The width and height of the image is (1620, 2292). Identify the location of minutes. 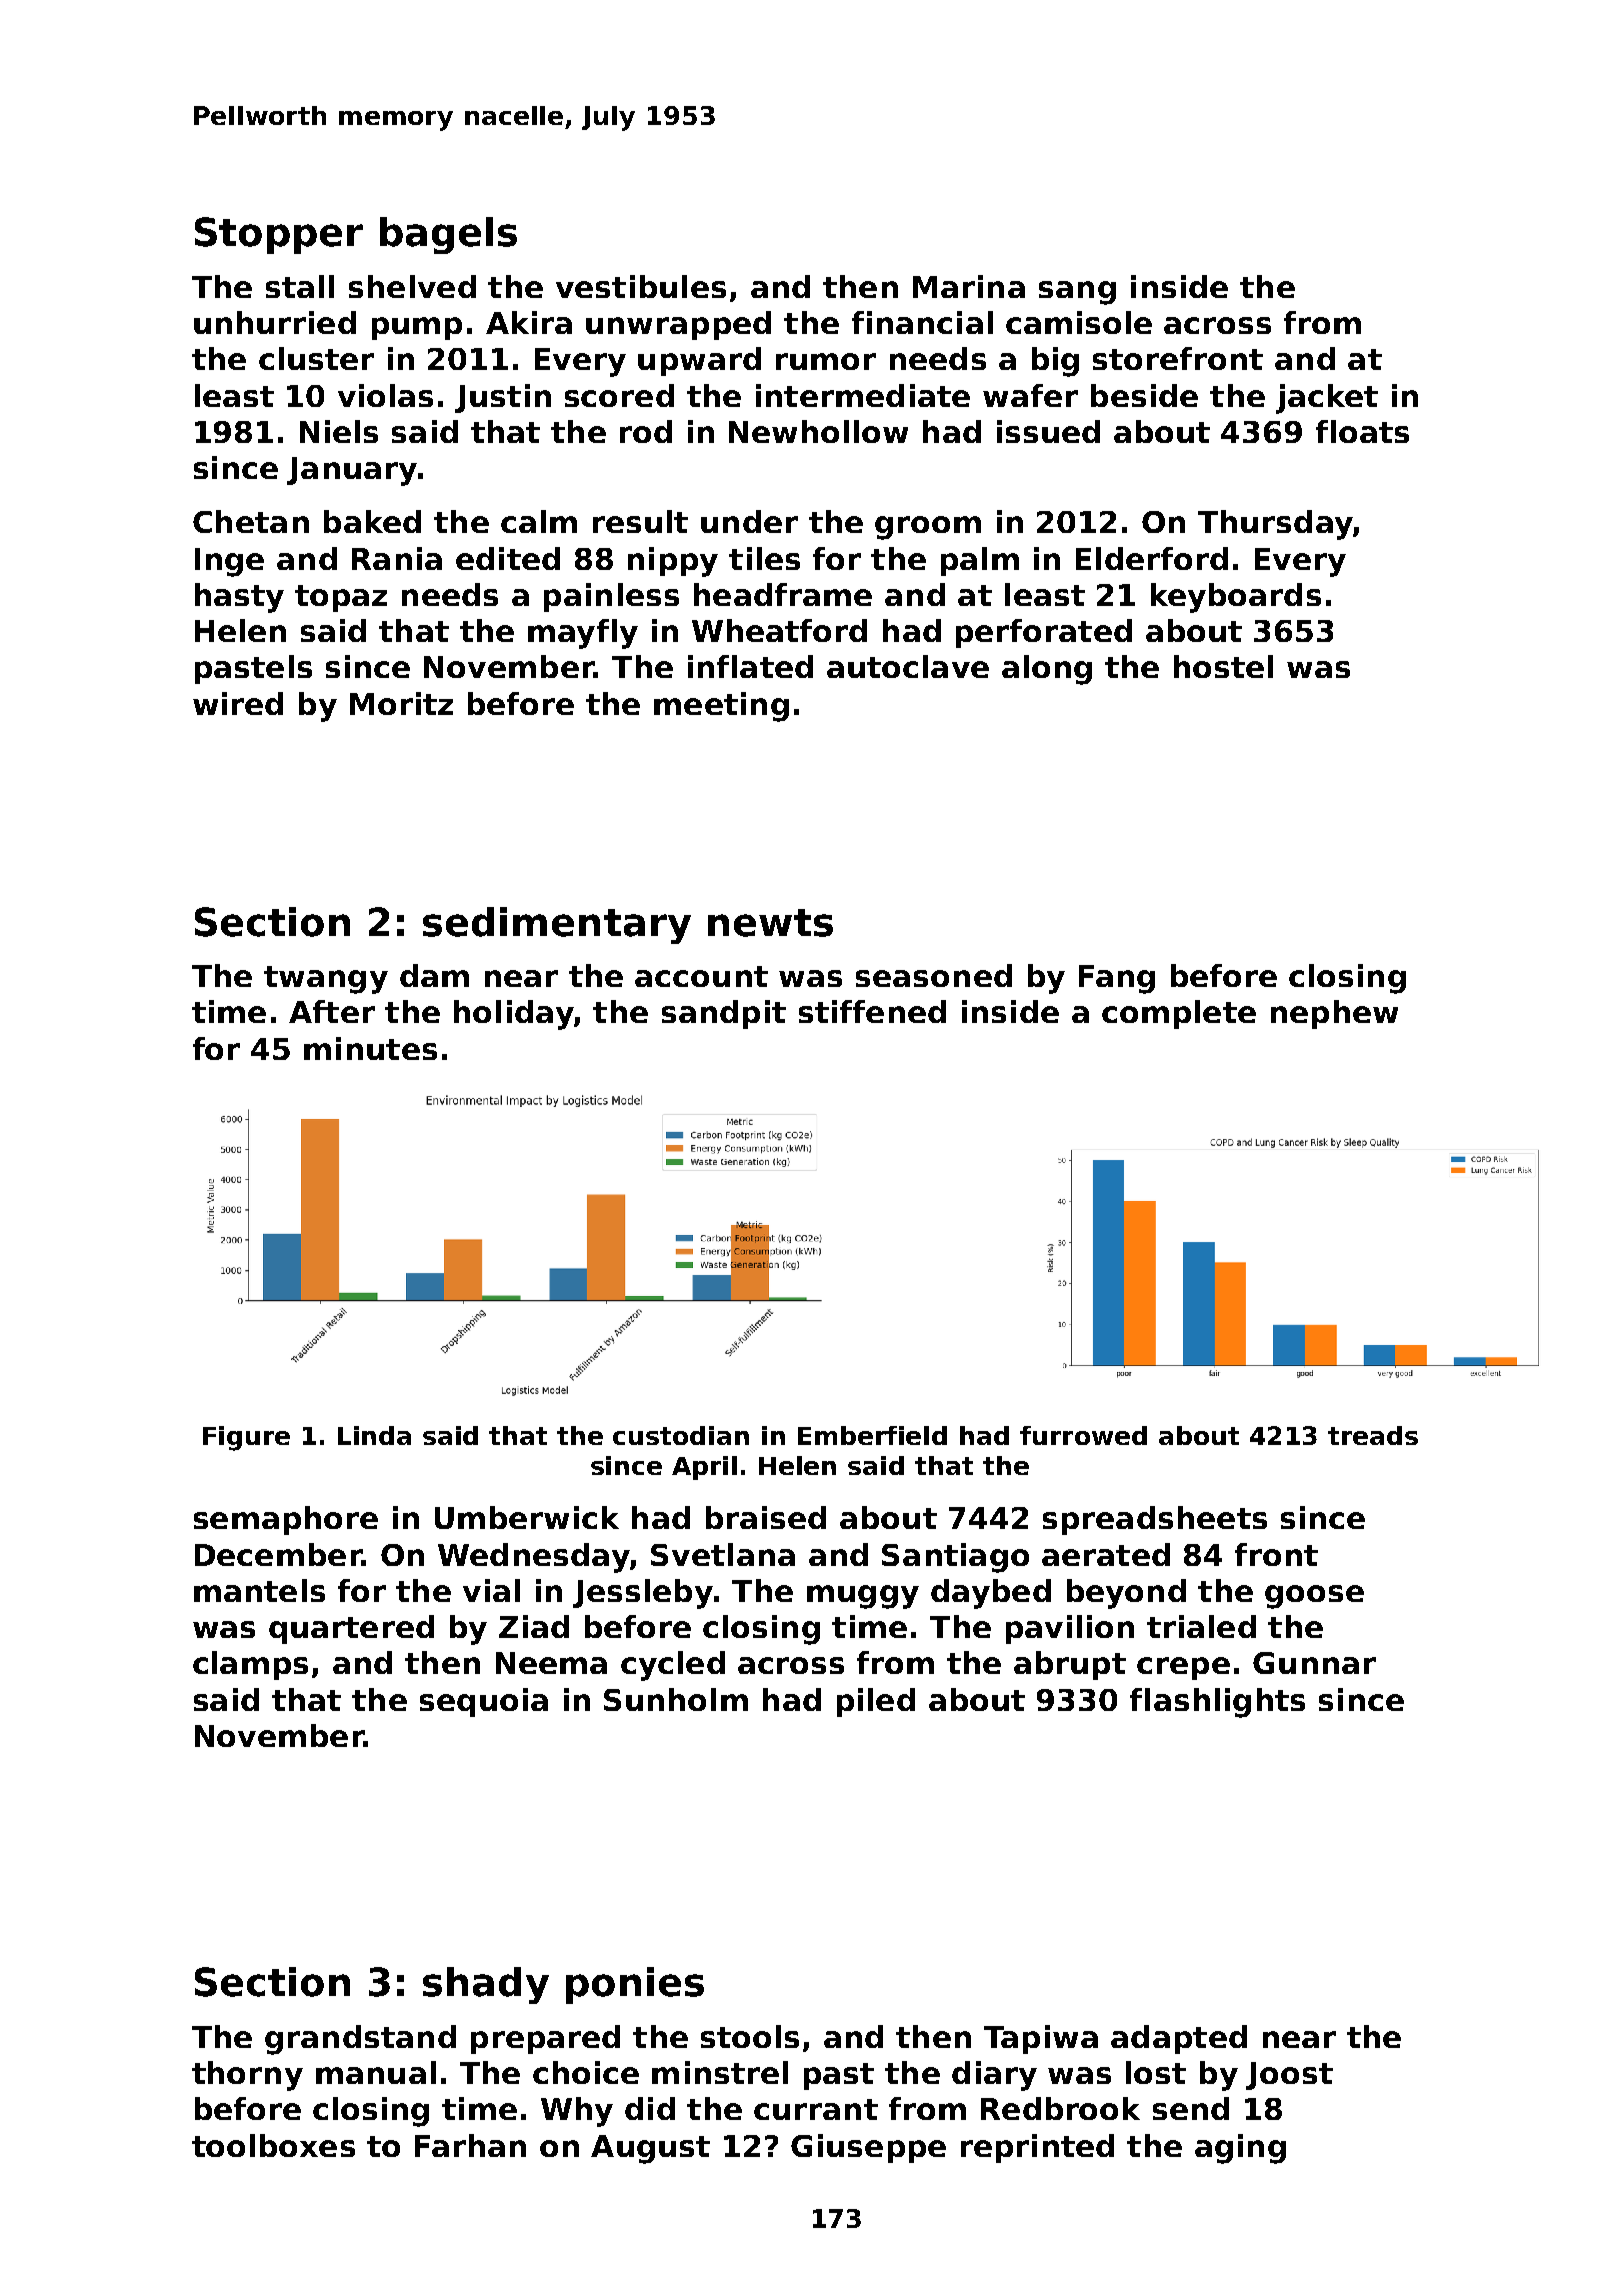
(370, 1048).
